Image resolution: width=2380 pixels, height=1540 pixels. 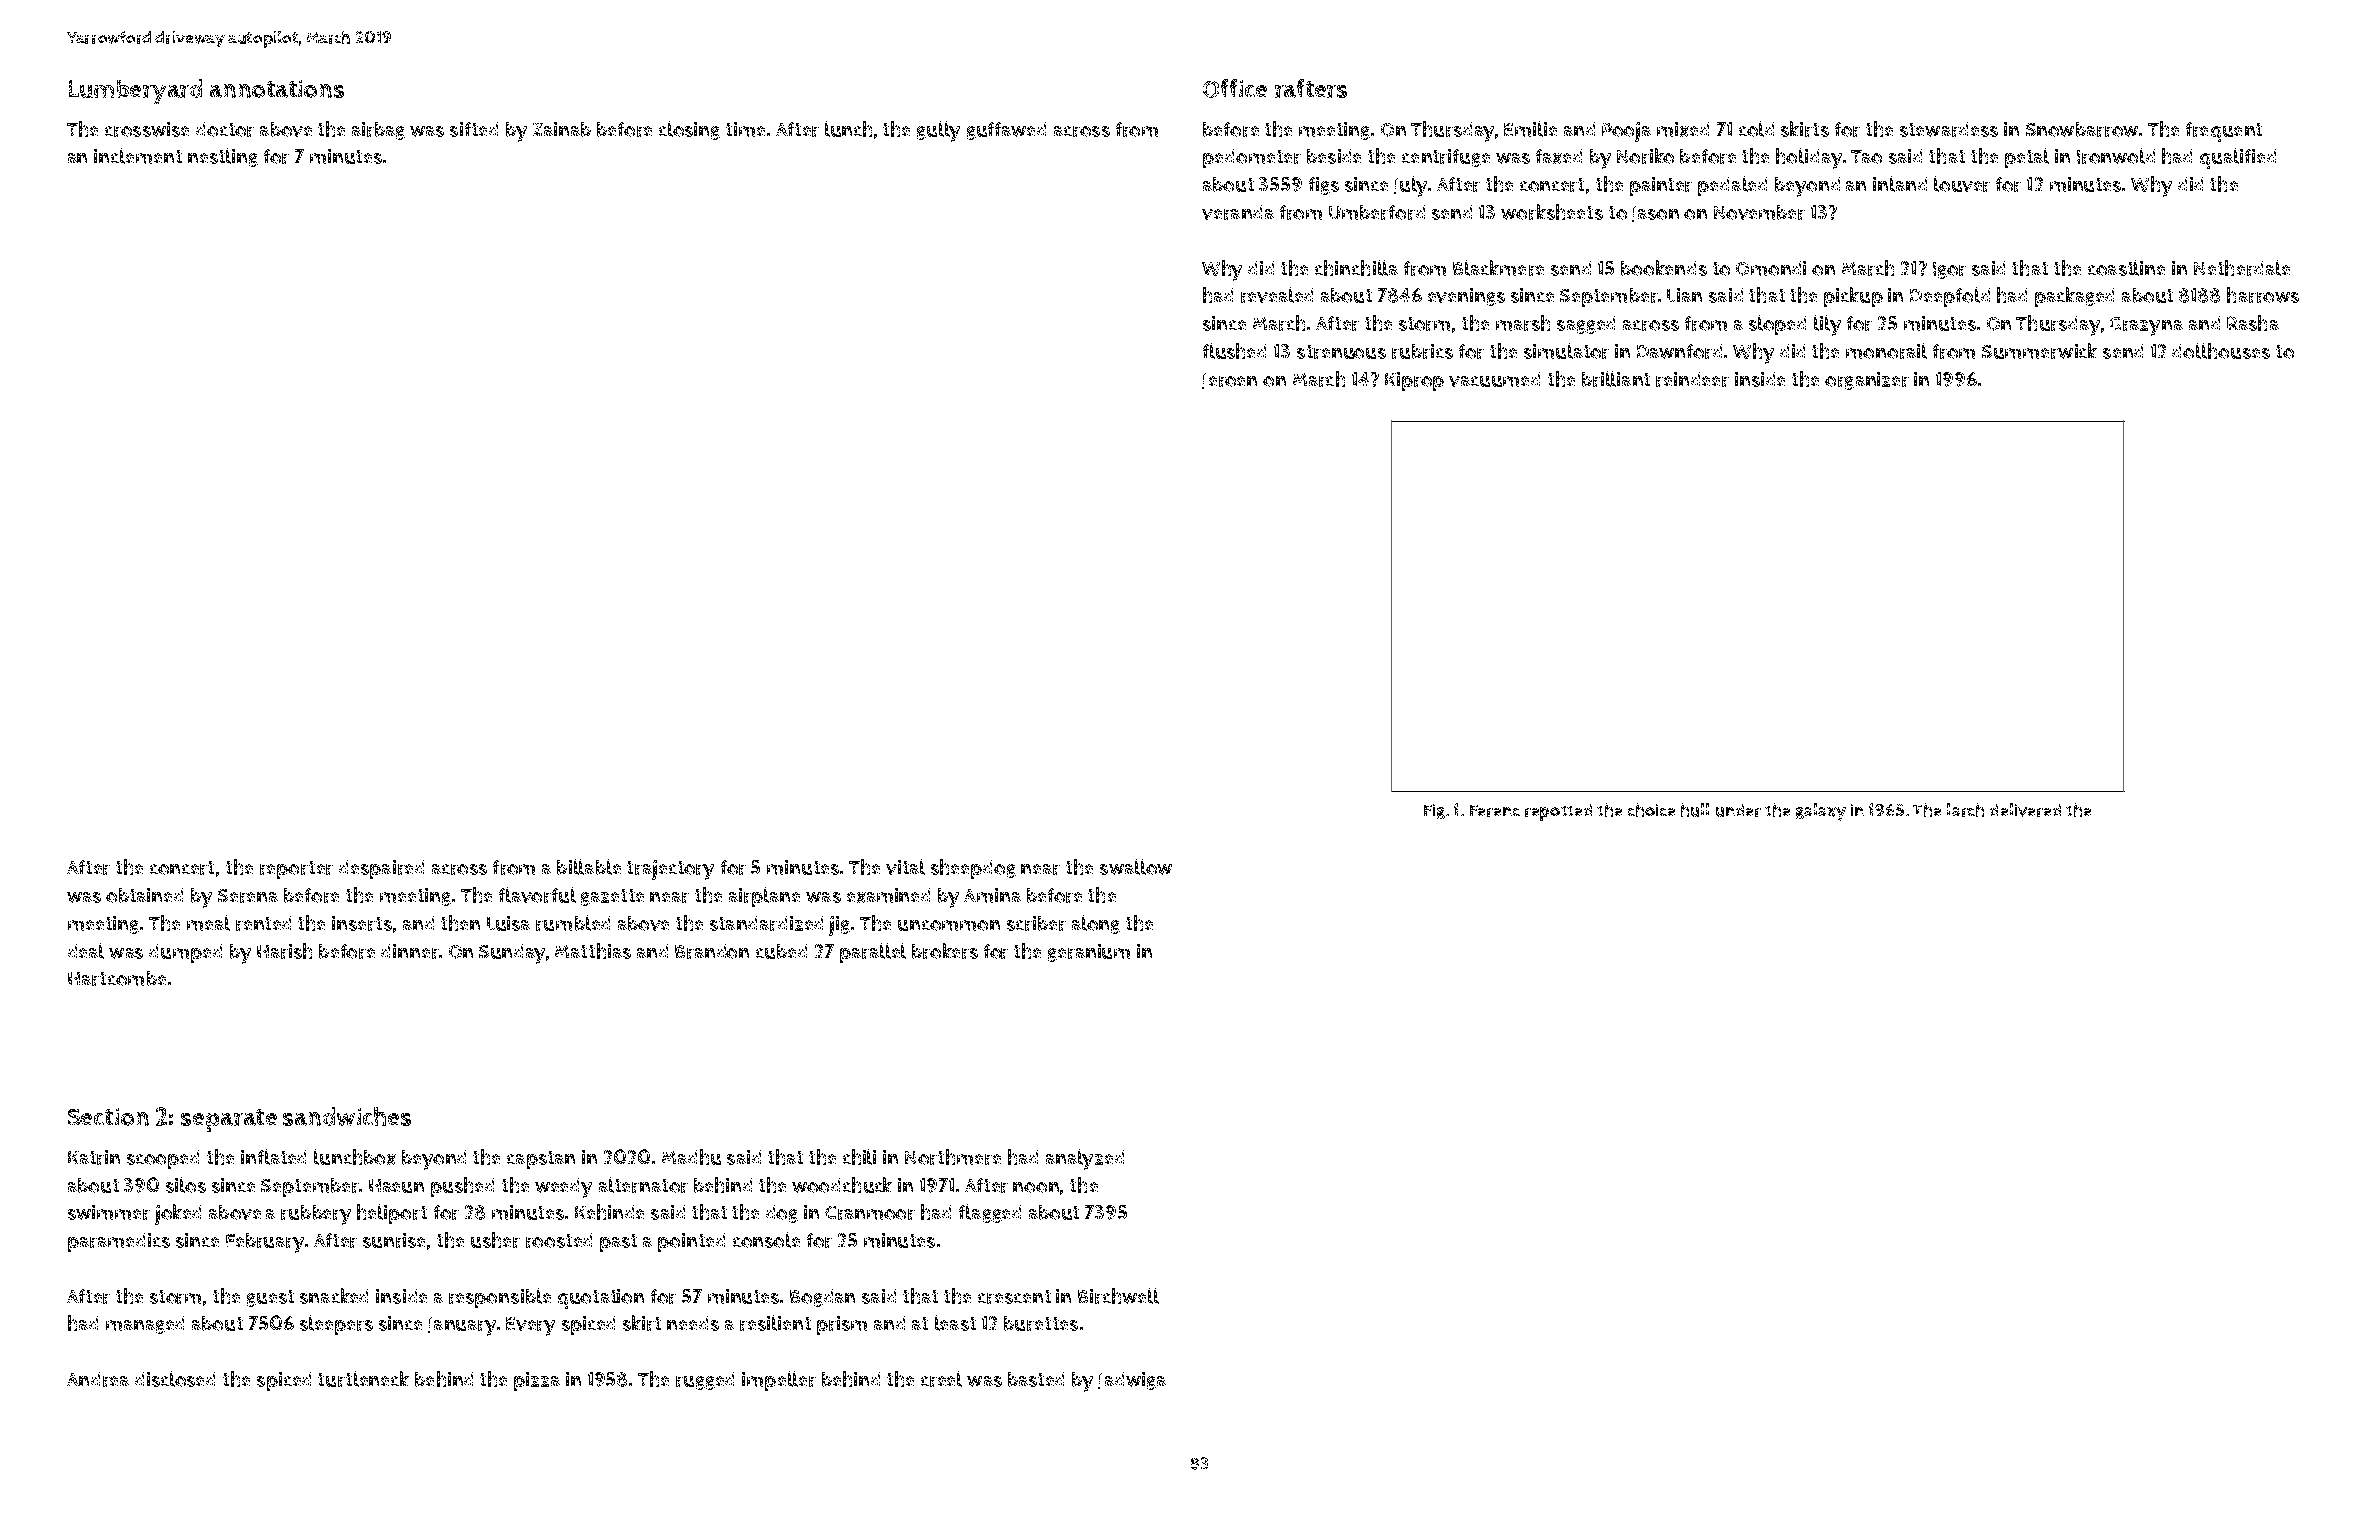 I want to click on parallel, so click(x=873, y=953).
